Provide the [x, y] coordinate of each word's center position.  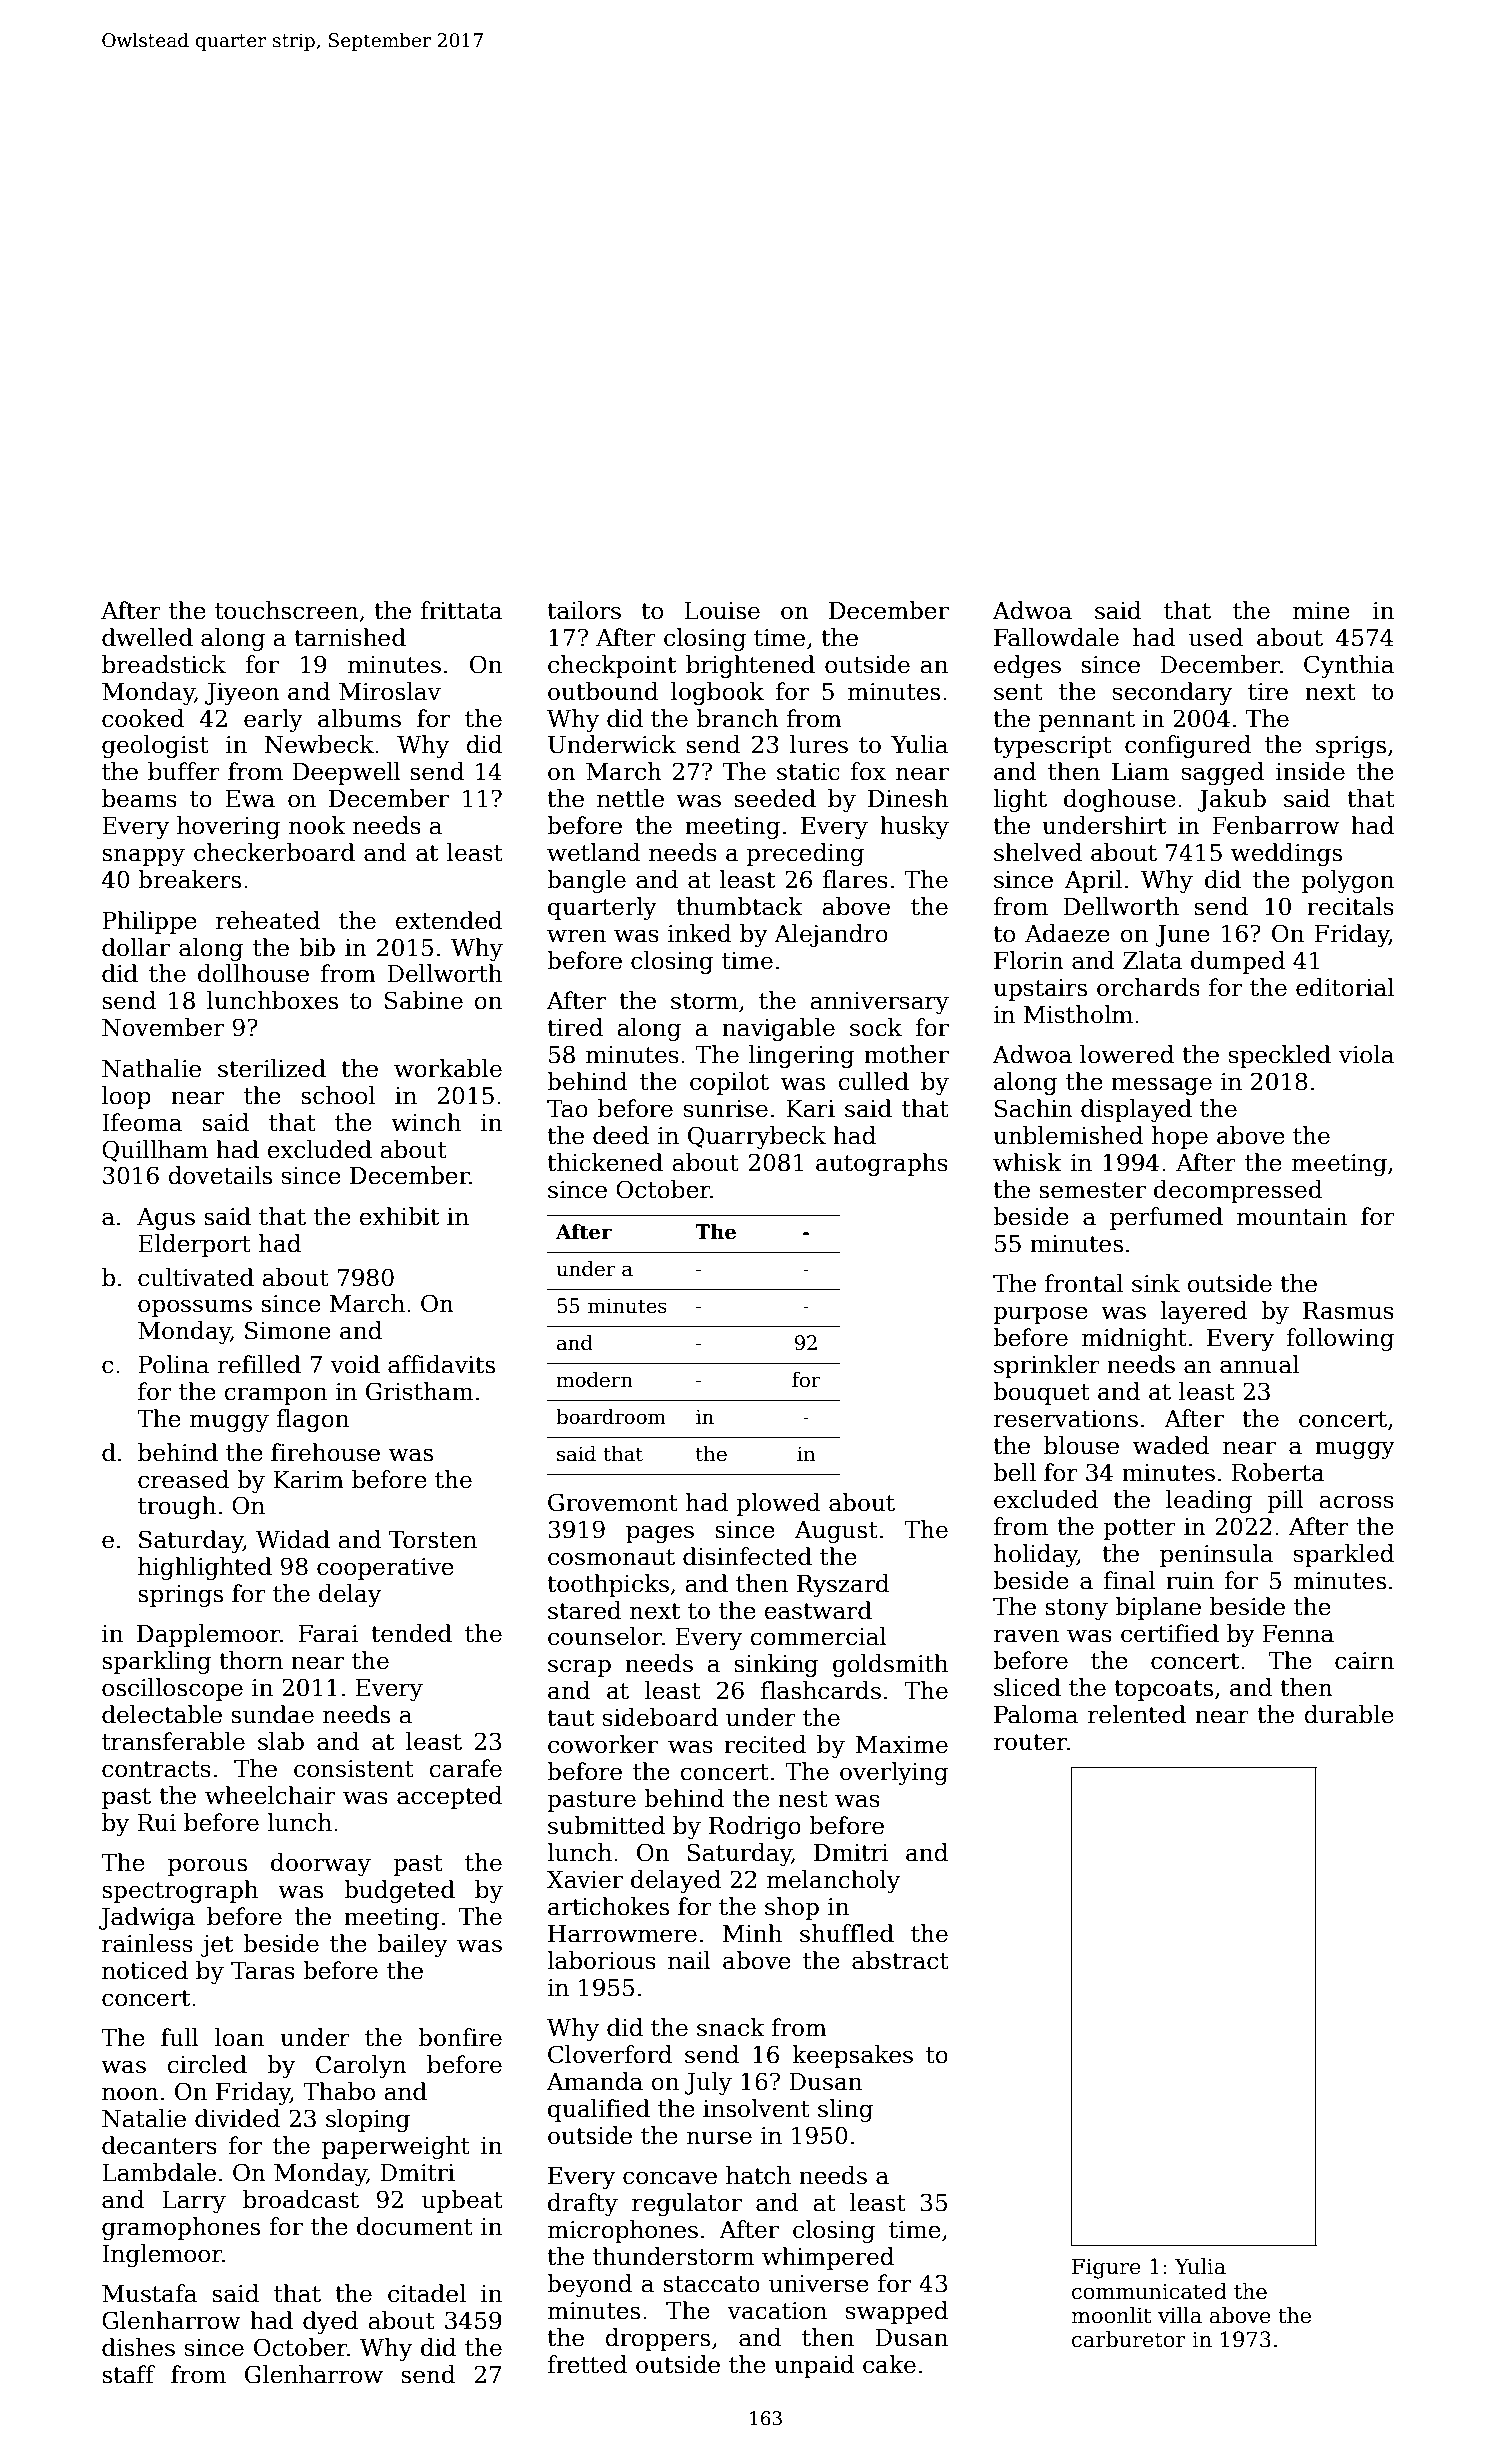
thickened [605, 1162]
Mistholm [1078, 1014]
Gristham [419, 1391]
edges [1027, 666]
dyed [331, 2322]
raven [1026, 1636]
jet [217, 1946]
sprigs [1351, 747]
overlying [894, 1773]
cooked [143, 718]
